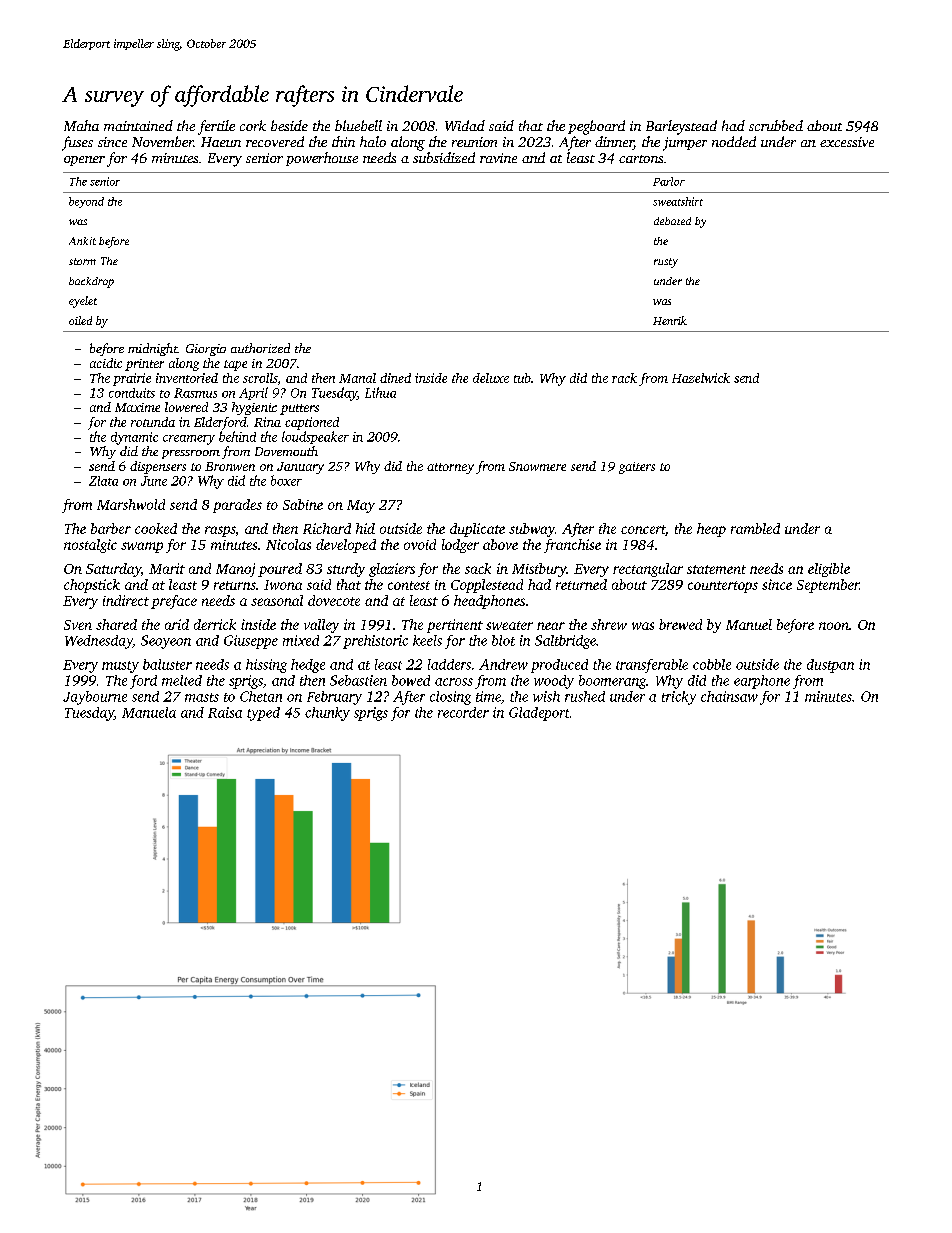 The image size is (952, 1233). I want to click on countertops, so click(723, 587).
